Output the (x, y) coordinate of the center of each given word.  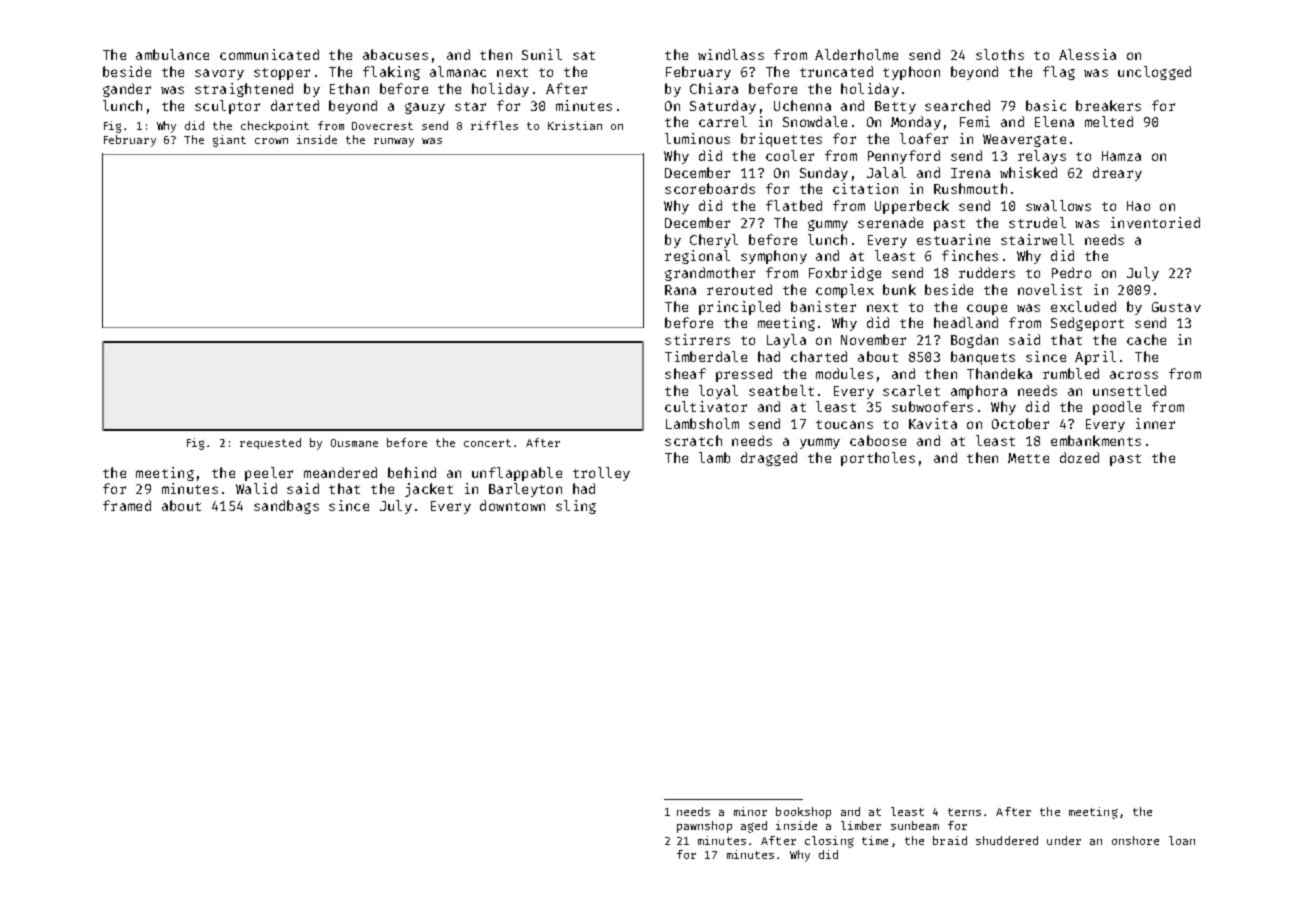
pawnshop (704, 827)
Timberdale (706, 356)
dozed (1079, 457)
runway (394, 142)
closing (829, 842)
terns (964, 812)
